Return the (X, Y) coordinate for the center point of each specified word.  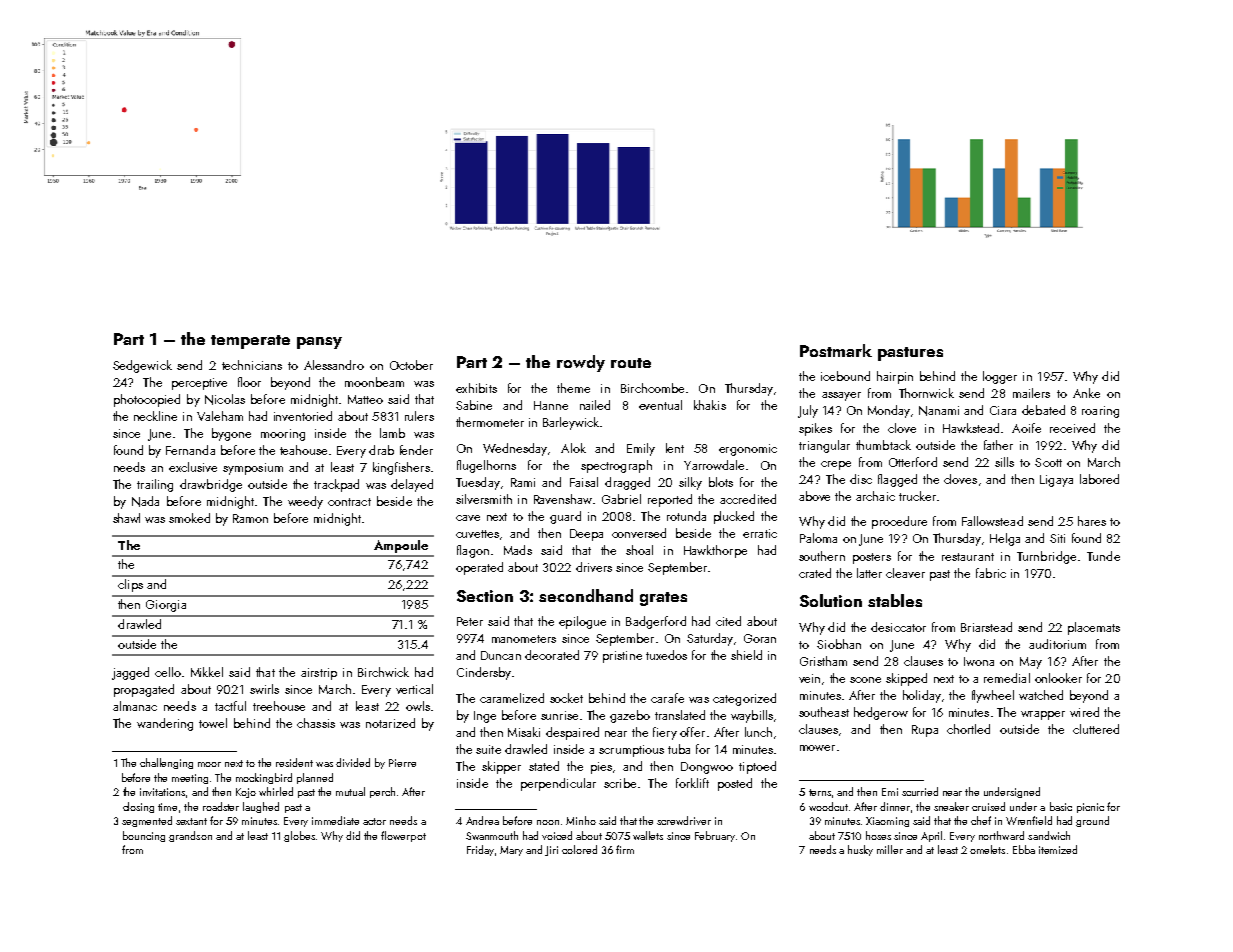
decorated (552, 655)
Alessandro (334, 365)
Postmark (836, 350)
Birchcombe (652, 388)
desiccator (898, 627)
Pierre (402, 763)
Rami (523, 482)
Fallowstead (992, 521)
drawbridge (211, 485)
